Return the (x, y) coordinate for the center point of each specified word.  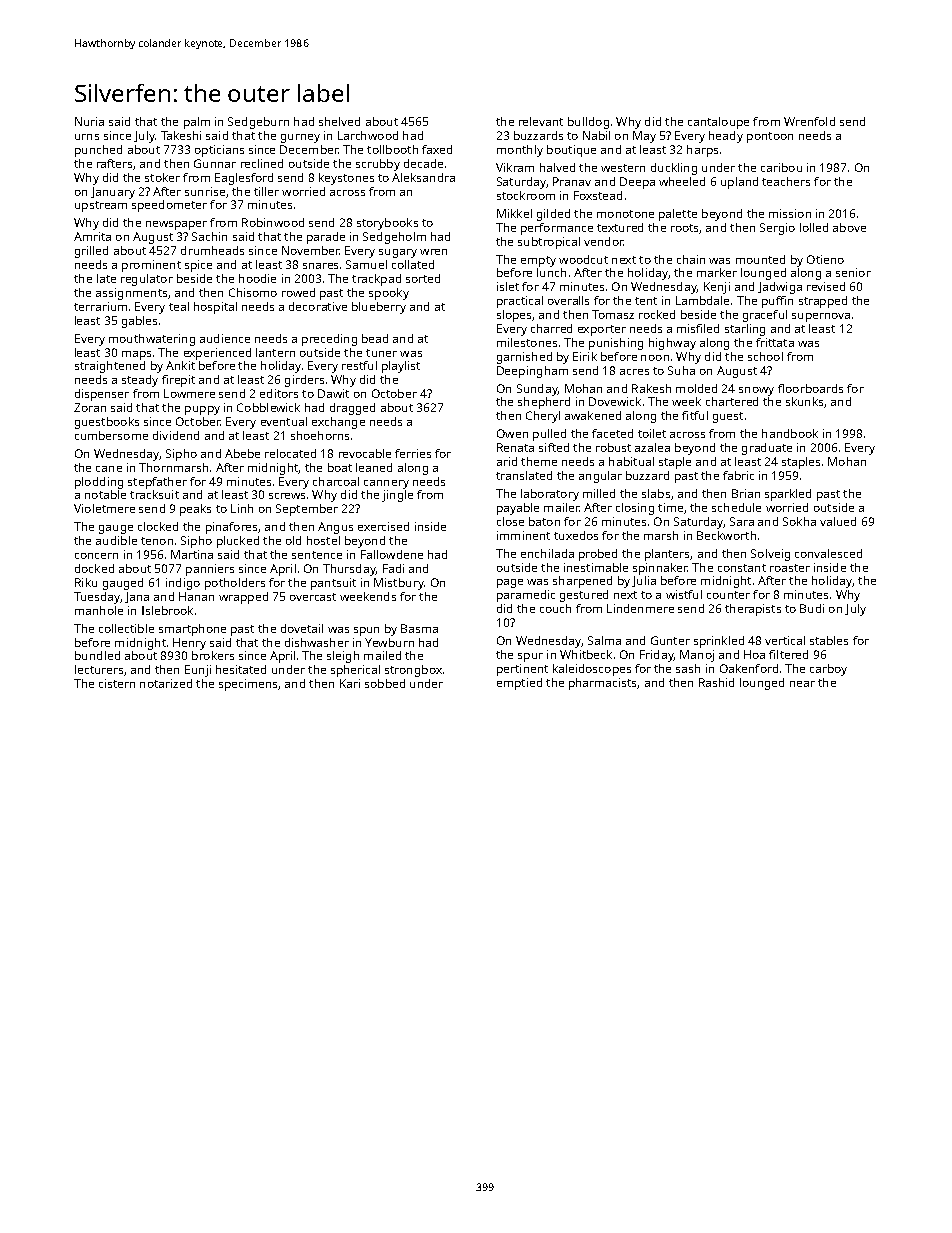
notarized (166, 683)
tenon (157, 541)
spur (530, 657)
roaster (790, 568)
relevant (541, 121)
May (644, 137)
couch (555, 608)
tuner (381, 353)
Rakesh (651, 388)
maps (136, 355)
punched (98, 151)
